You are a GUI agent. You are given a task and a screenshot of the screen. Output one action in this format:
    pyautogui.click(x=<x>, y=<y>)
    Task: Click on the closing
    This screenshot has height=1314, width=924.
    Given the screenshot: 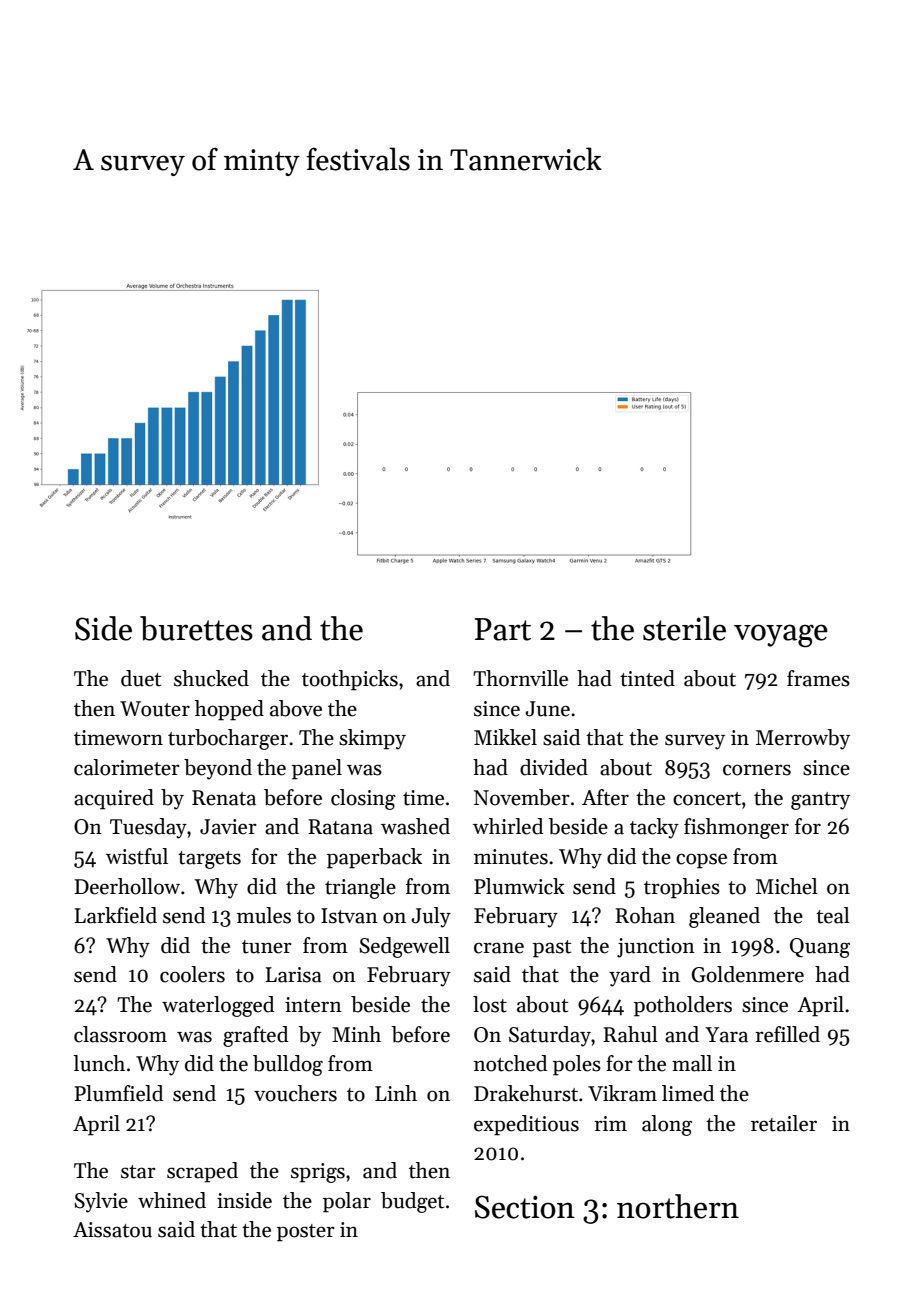 What is the action you would take?
    pyautogui.click(x=363, y=799)
